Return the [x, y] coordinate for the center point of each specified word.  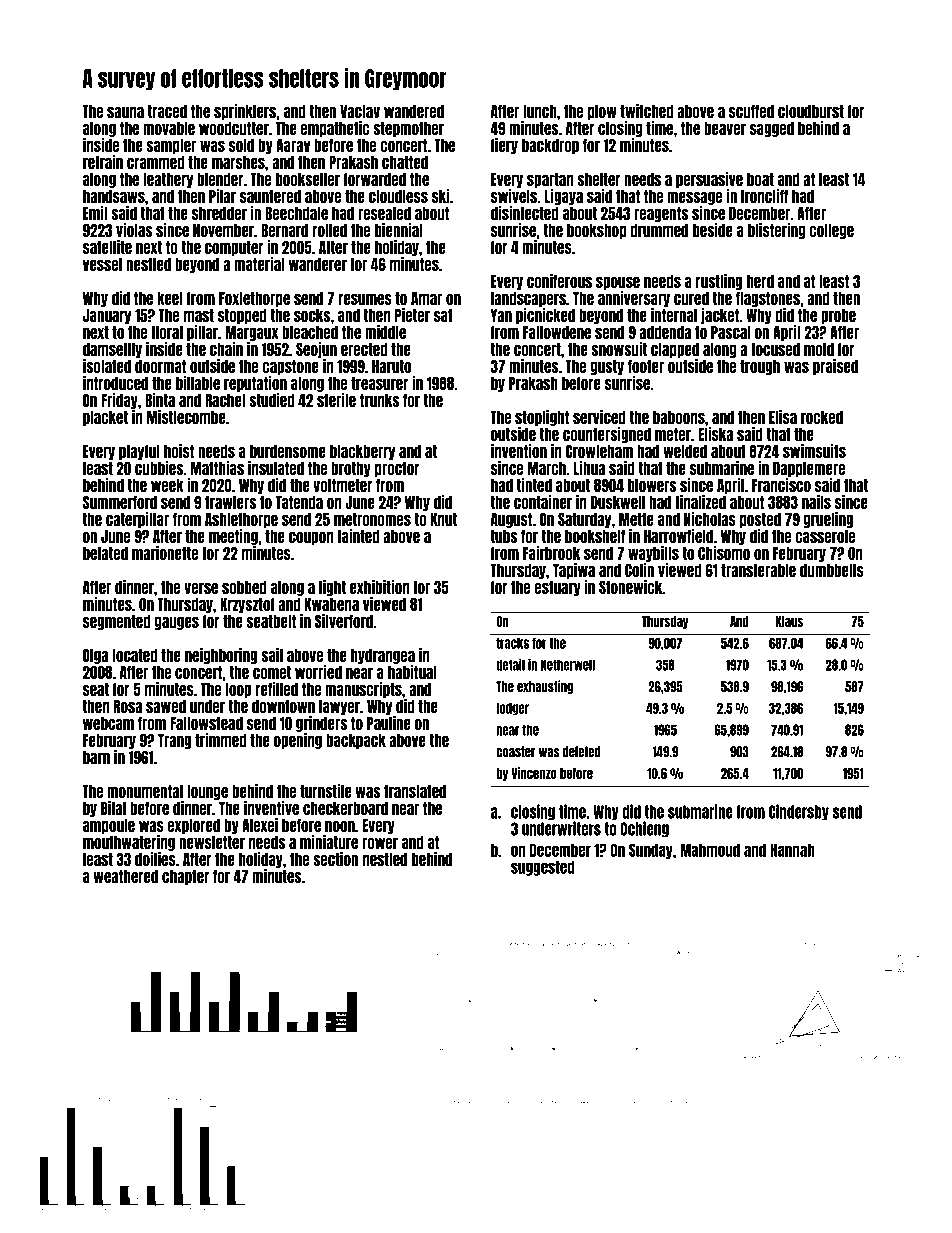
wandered [414, 111]
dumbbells [832, 570]
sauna [125, 112]
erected [364, 349]
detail [510, 664]
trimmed [221, 740]
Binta [160, 400]
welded [685, 451]
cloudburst [811, 111]
